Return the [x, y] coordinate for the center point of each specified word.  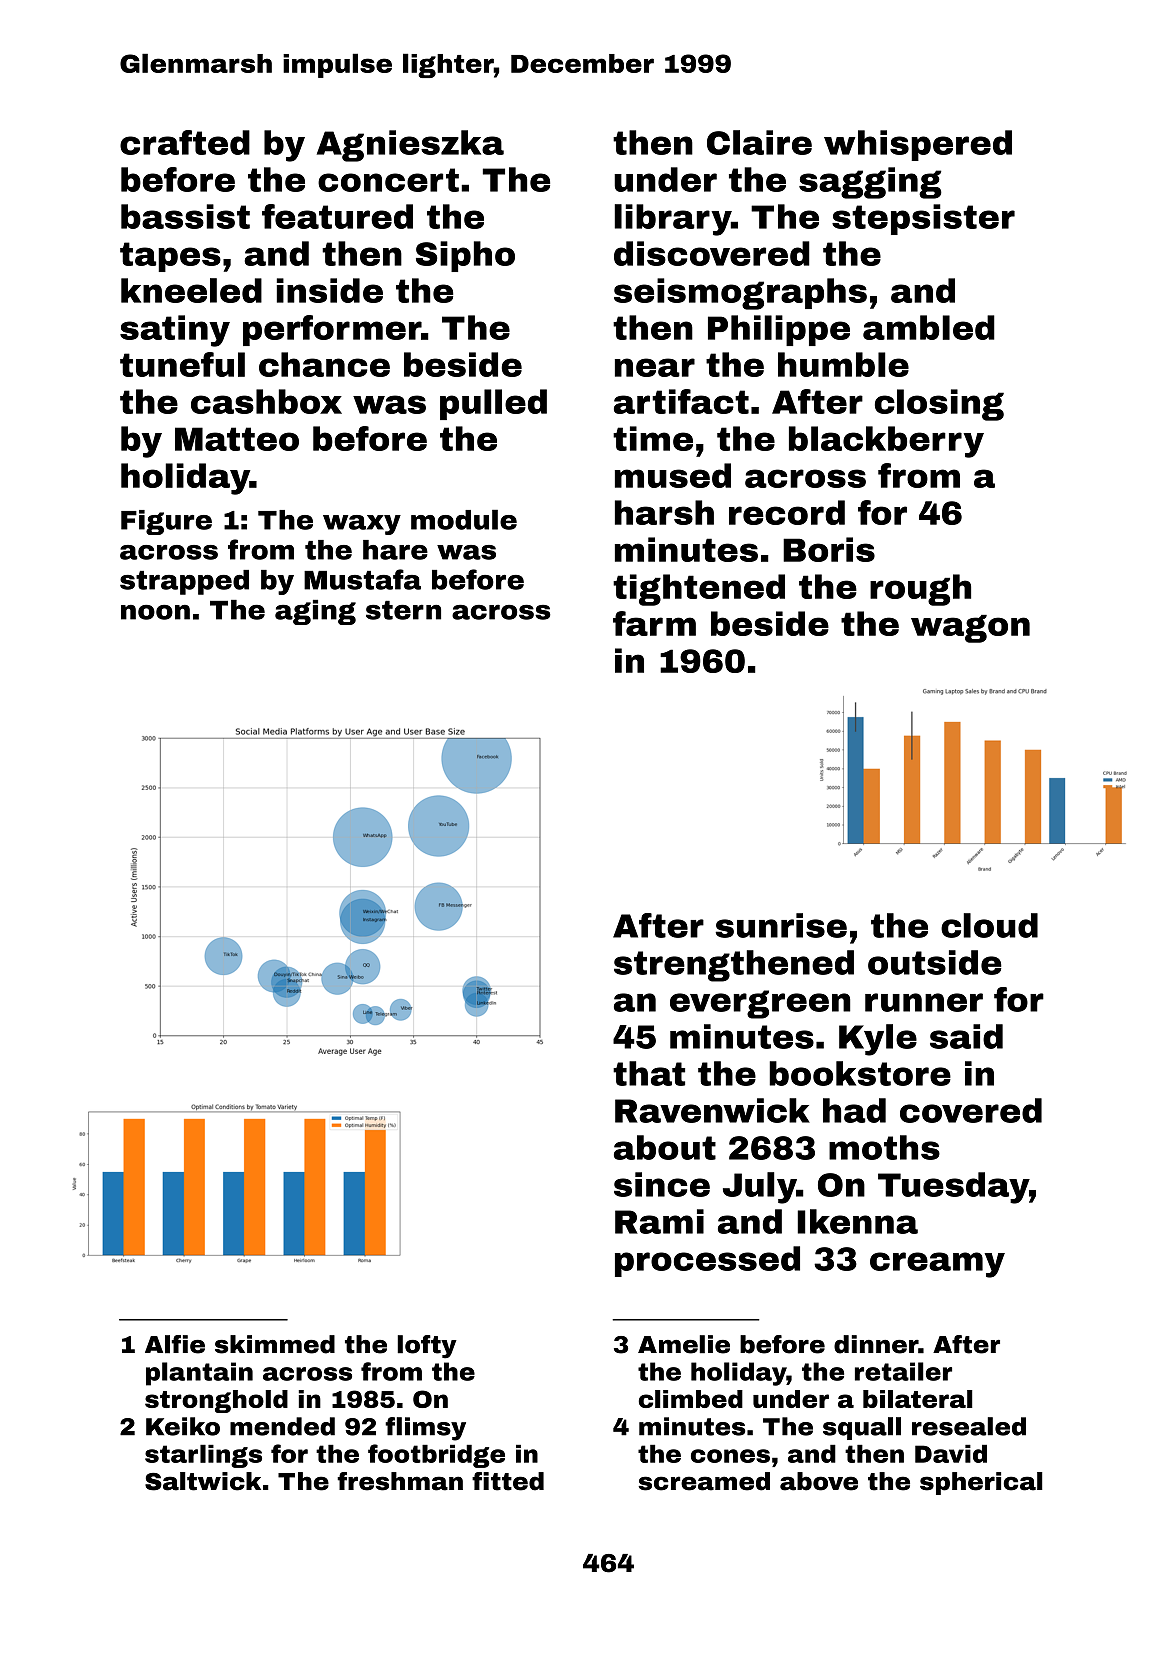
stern [403, 610]
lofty [427, 1347]
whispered [918, 145]
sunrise [781, 925]
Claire [759, 142]
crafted [185, 142]
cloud [989, 925]
